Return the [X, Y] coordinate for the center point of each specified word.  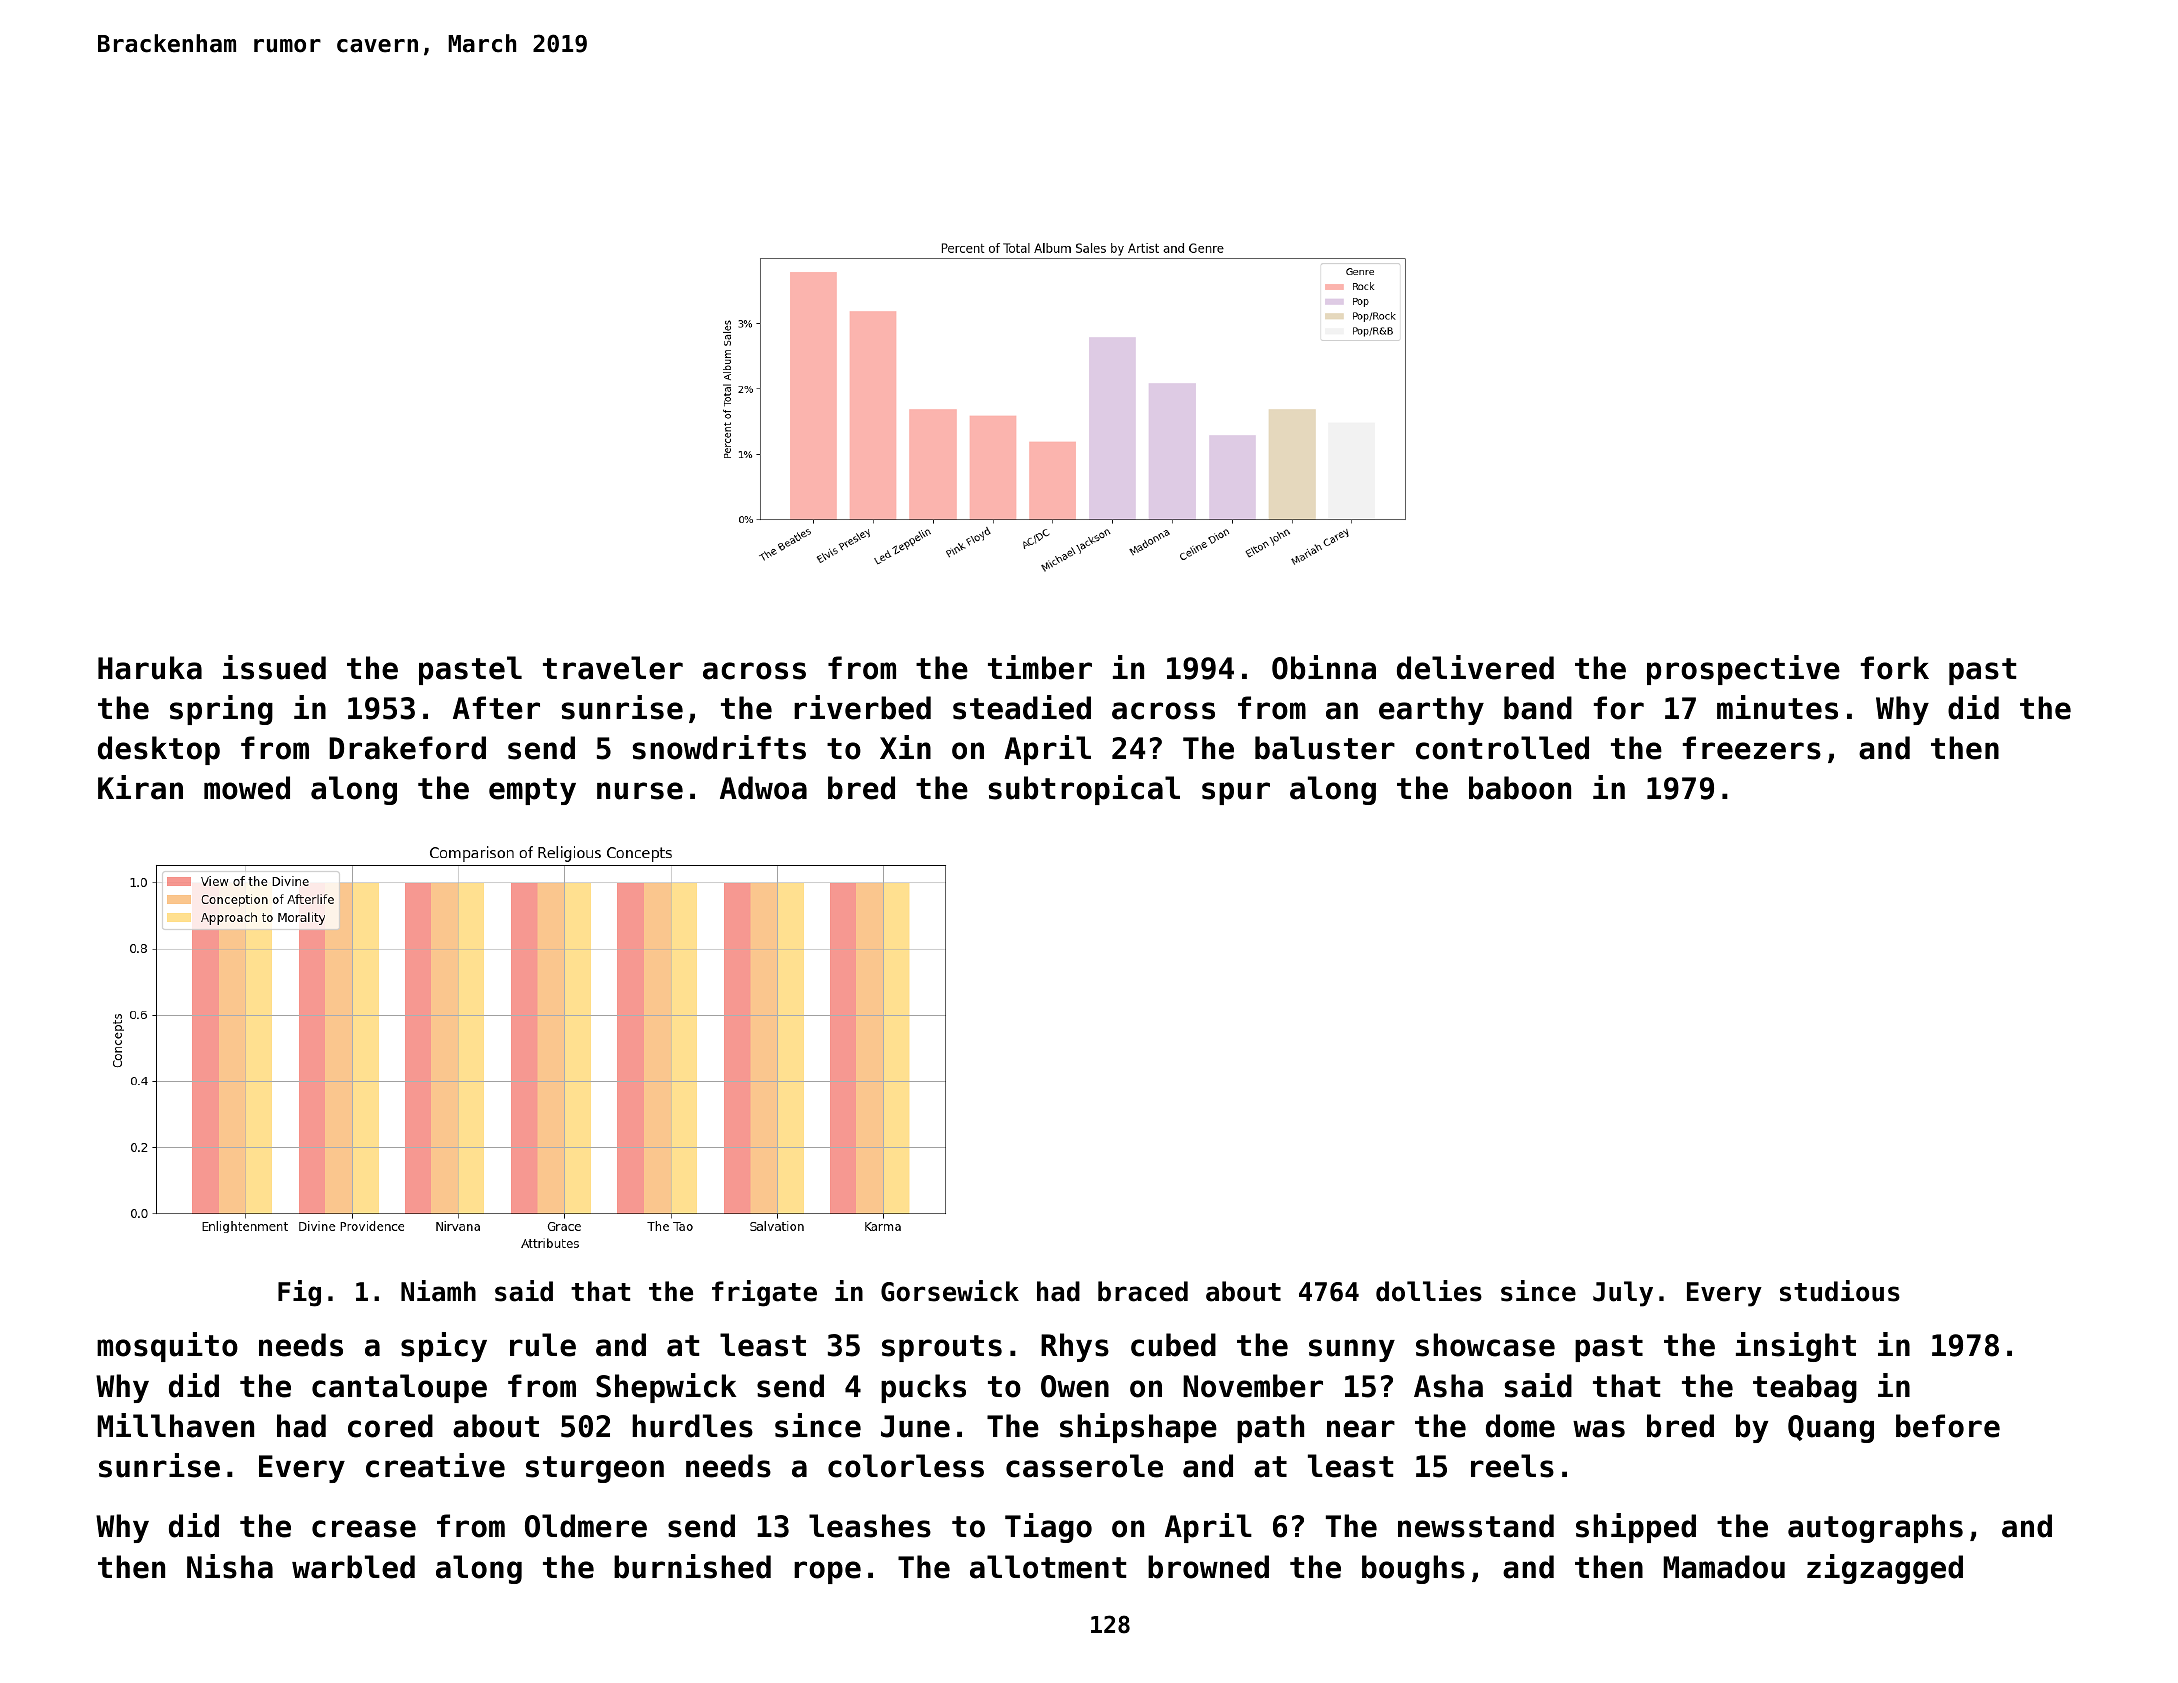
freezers [1752, 748]
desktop [159, 750]
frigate [764, 1293]
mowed [247, 788]
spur [1236, 793]
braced [1143, 1291]
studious [1840, 1291]
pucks [923, 1388]
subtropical [1084, 790]
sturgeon [595, 1469]
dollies [1429, 1291]
